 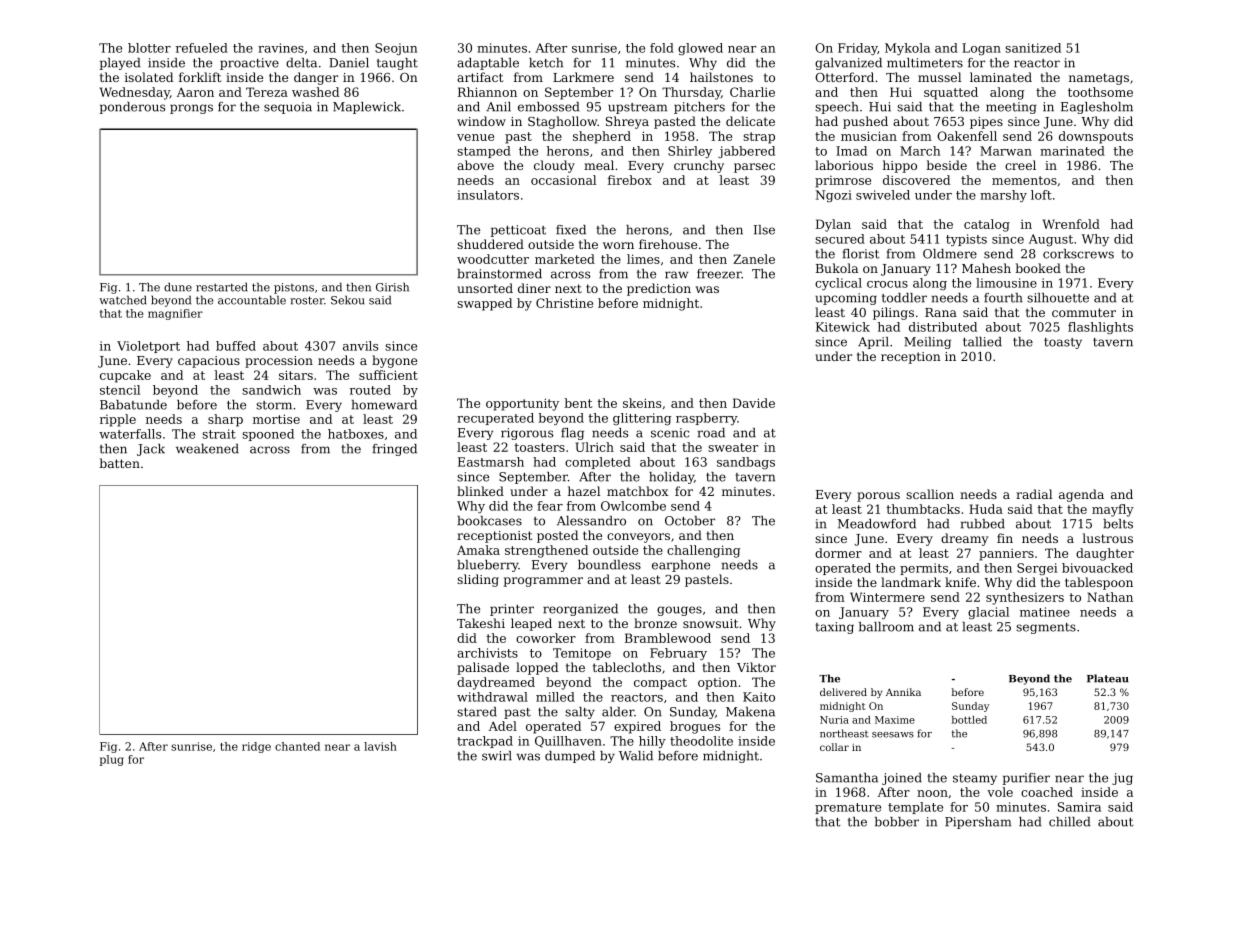 I want to click on trackpad, so click(x=485, y=742).
